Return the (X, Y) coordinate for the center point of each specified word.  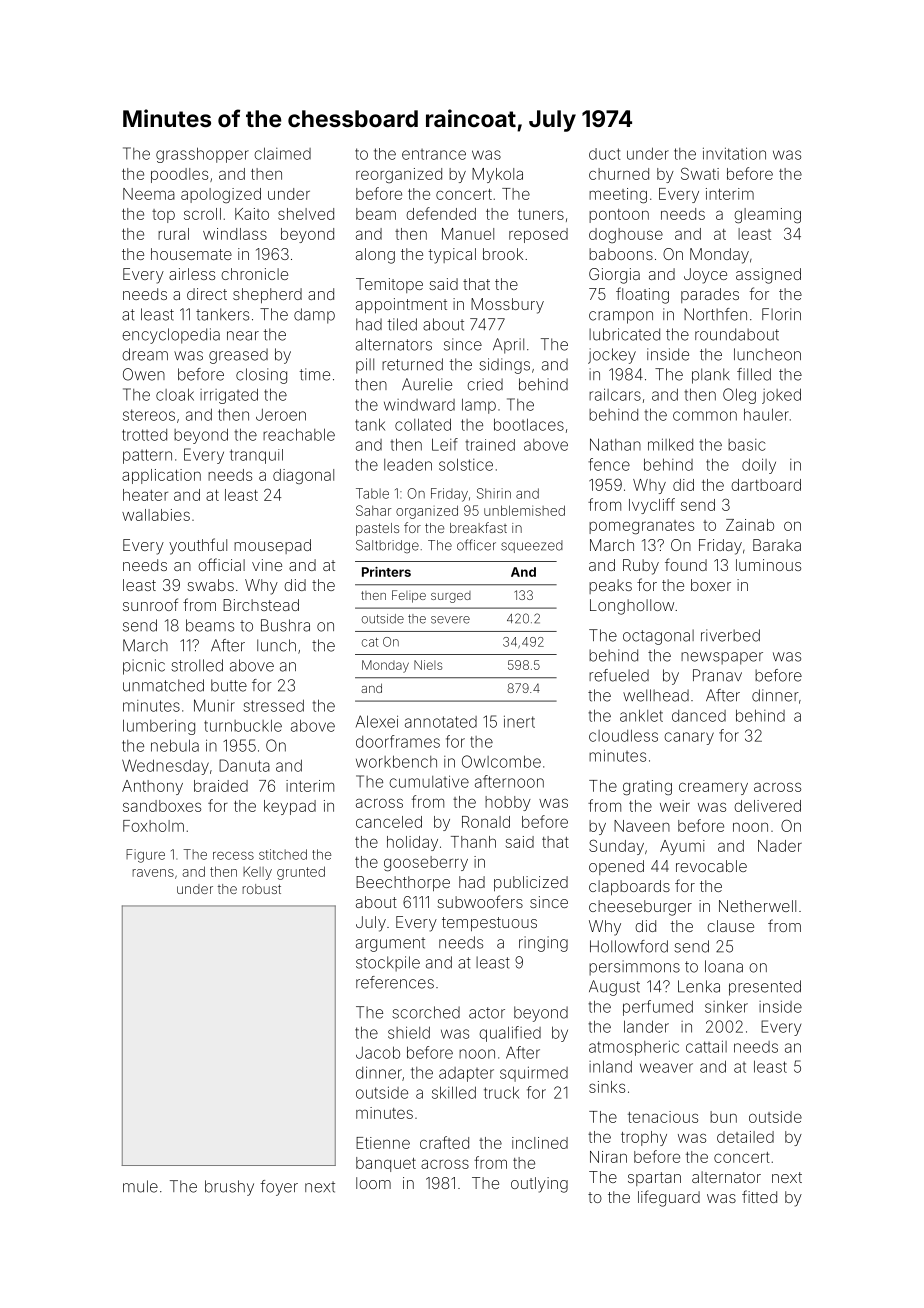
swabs (210, 585)
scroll (202, 214)
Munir (214, 705)
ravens (153, 873)
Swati (700, 173)
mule (140, 1186)
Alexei (377, 721)
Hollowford (629, 946)
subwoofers (480, 901)
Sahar (374, 510)
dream (145, 354)
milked (670, 444)
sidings (504, 366)
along (375, 256)
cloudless (623, 735)
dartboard (766, 485)
